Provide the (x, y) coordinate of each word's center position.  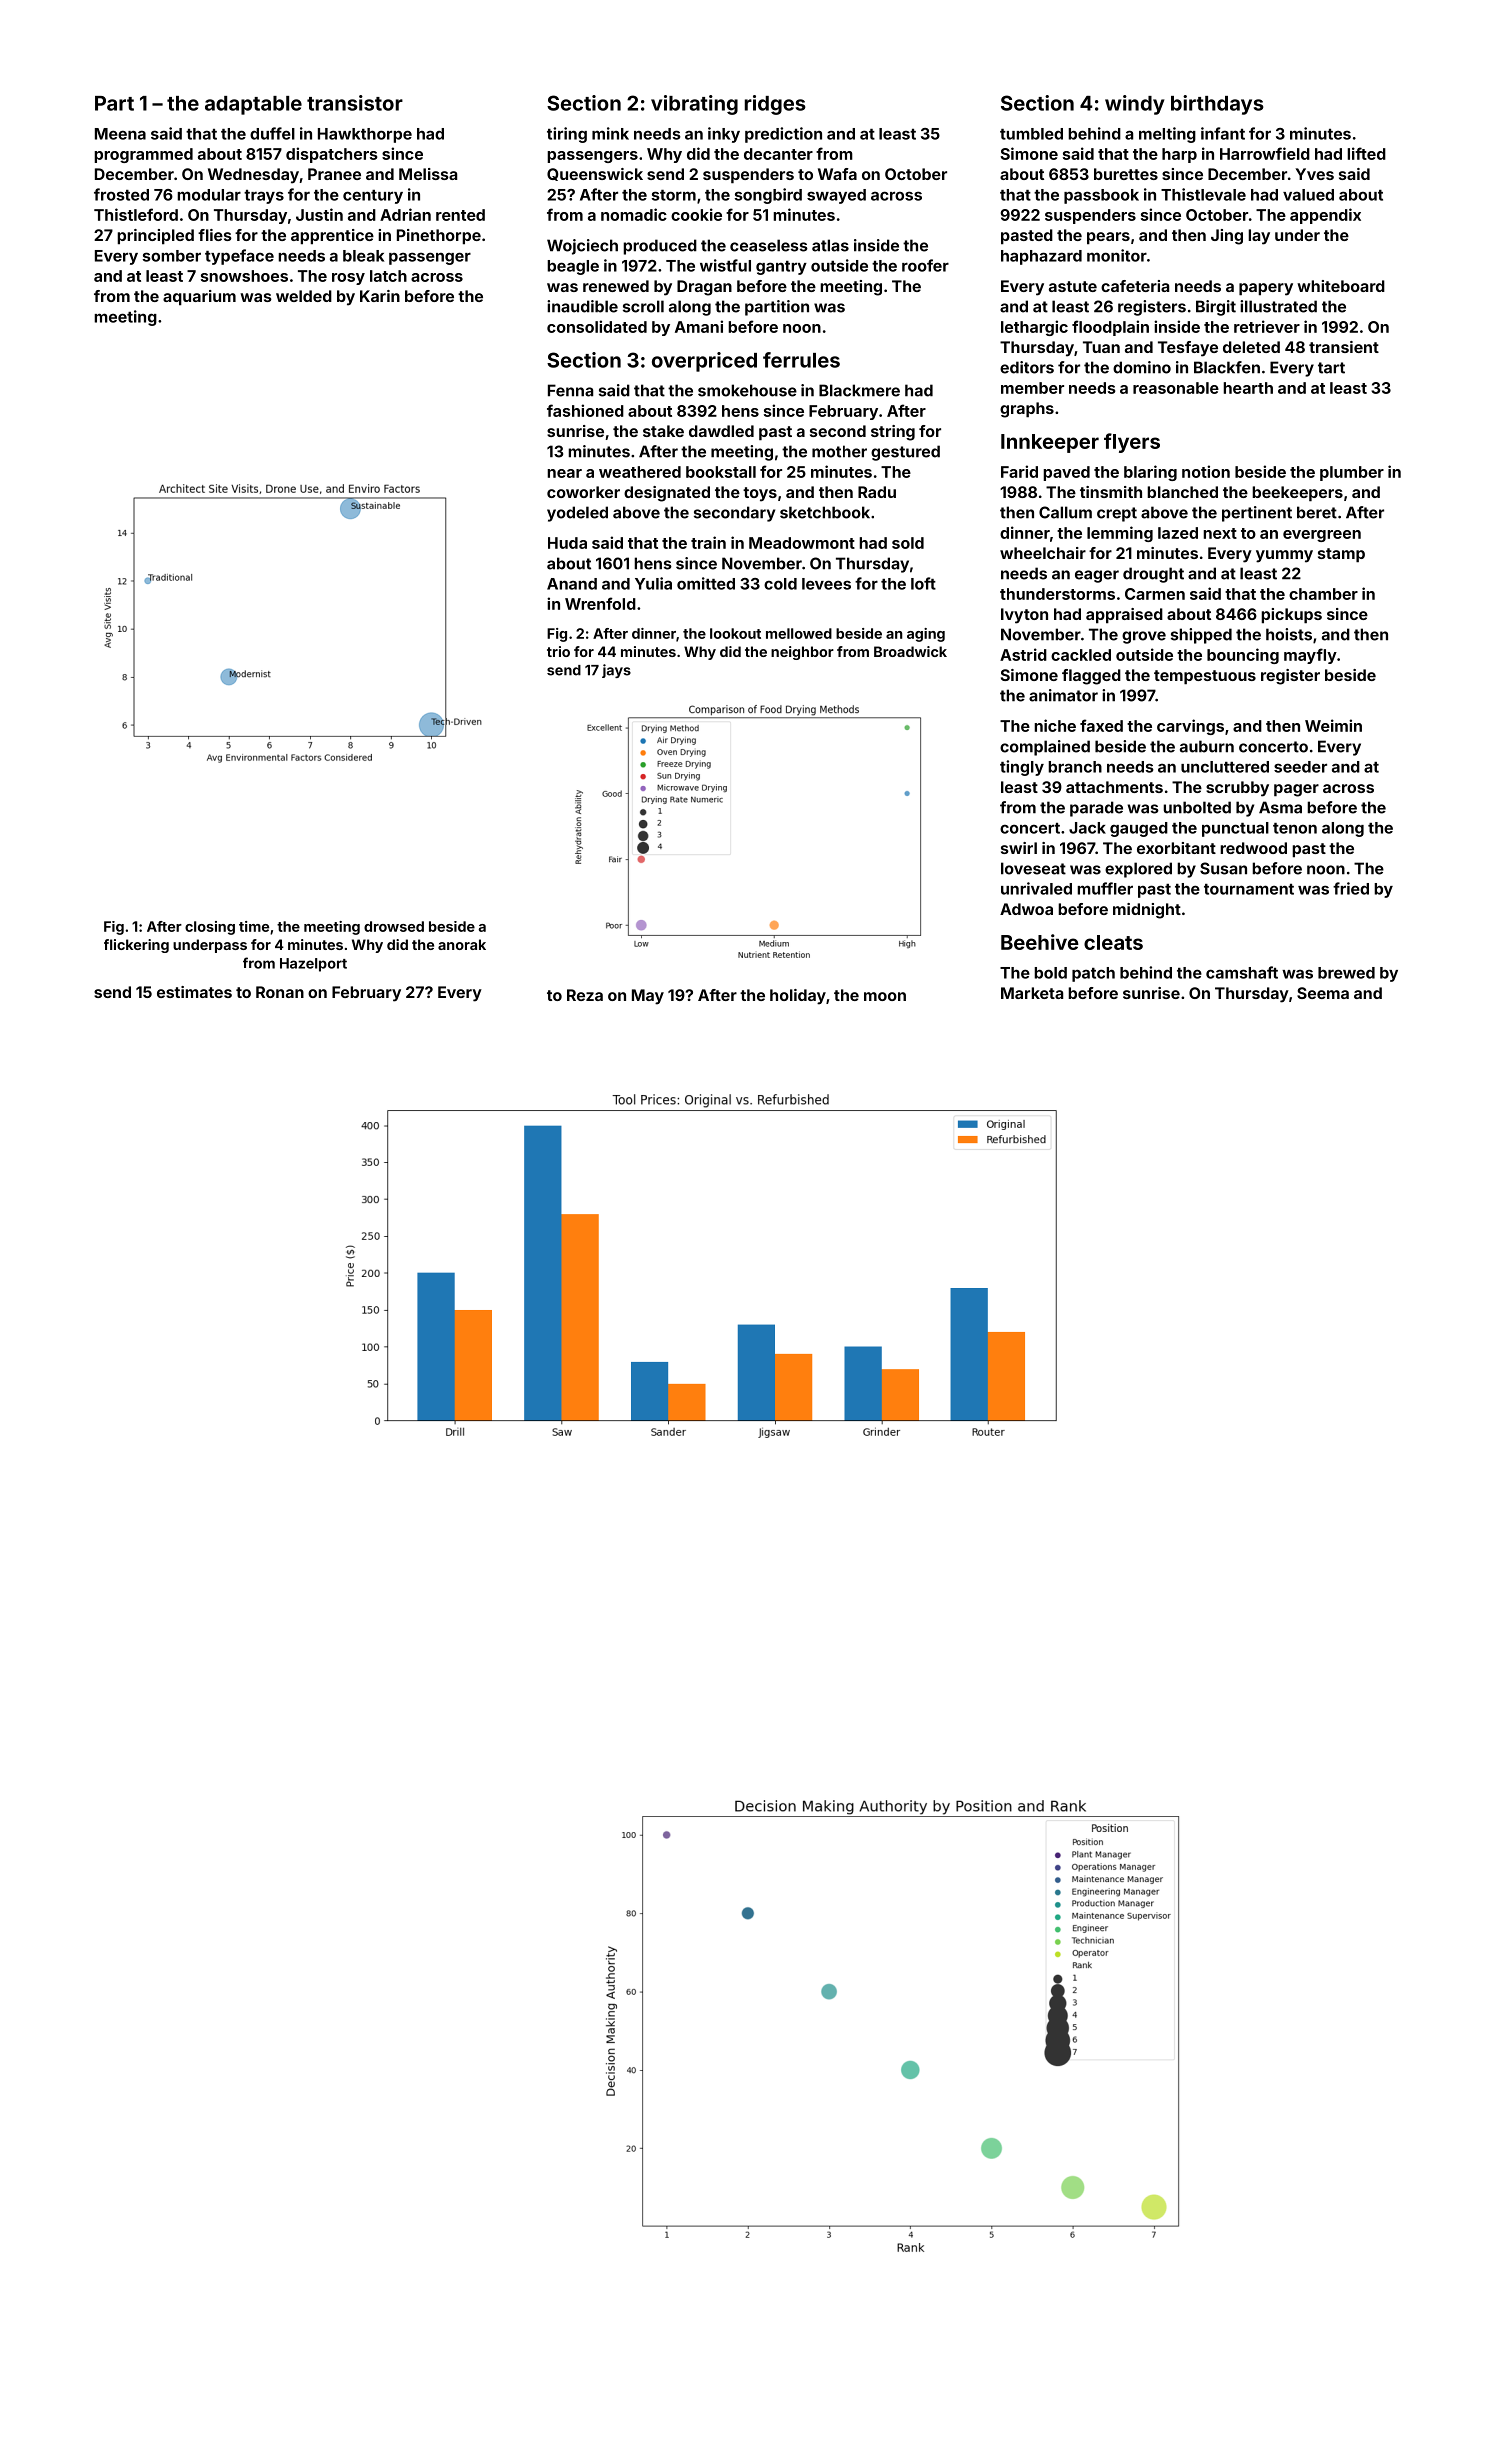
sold (908, 543)
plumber (1352, 473)
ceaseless (769, 245)
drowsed (394, 926)
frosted (121, 194)
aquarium (199, 298)
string (893, 433)
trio (558, 651)
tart (1331, 368)
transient (1344, 347)
